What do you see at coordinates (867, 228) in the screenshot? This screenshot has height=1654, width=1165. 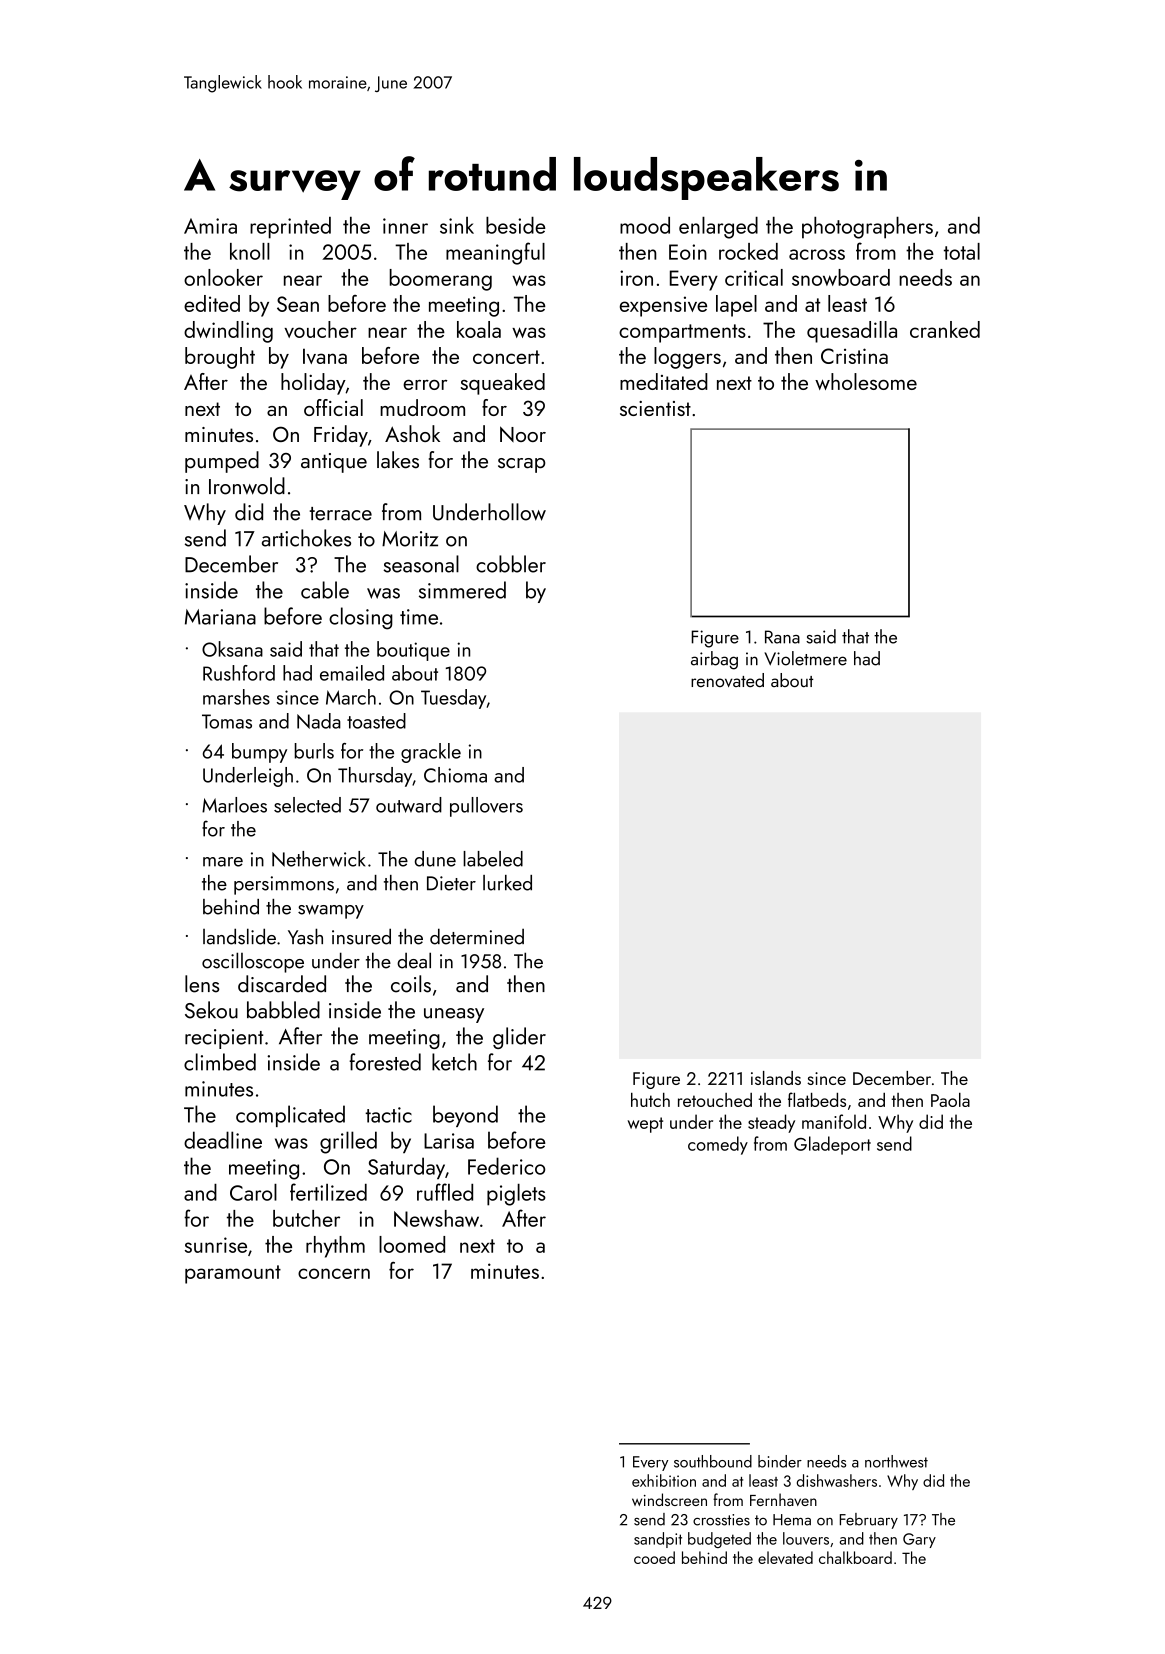 I see `photographers` at bounding box center [867, 228].
